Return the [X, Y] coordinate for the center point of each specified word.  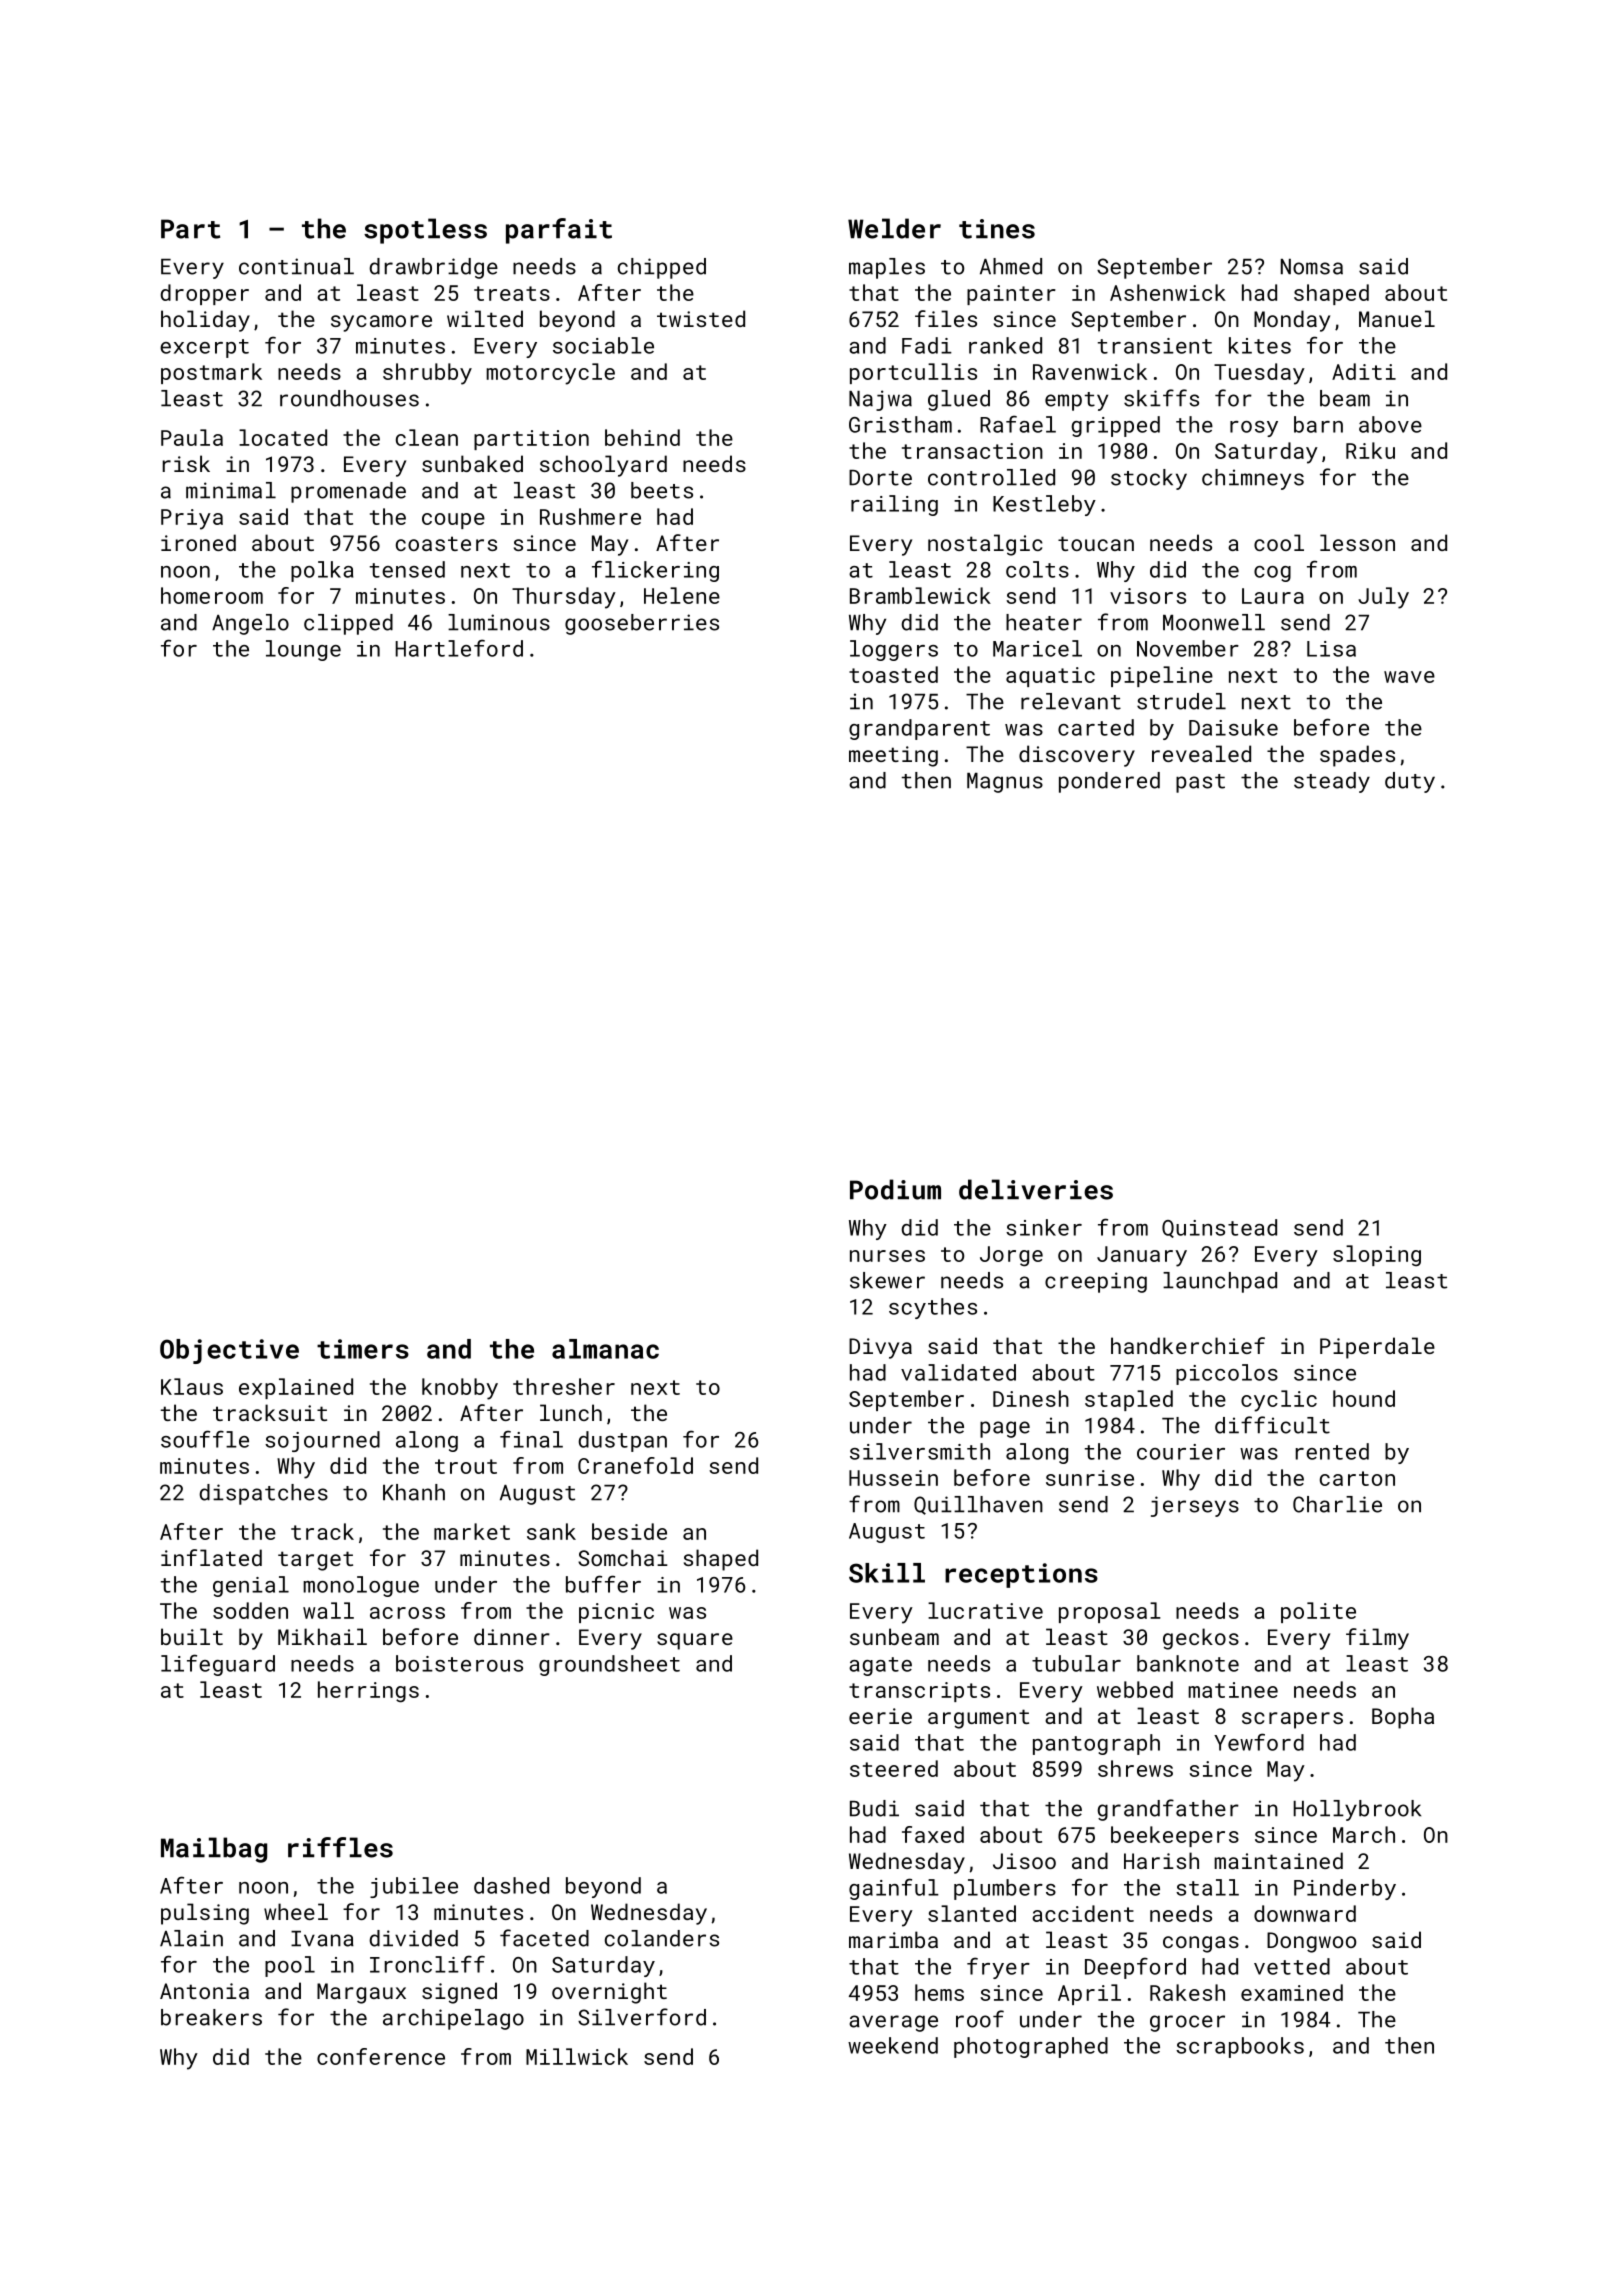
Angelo [250, 624]
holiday [205, 321]
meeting [893, 756]
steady [1332, 782]
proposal [1110, 1612]
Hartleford [459, 648]
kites [1260, 345]
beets [662, 490]
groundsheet [609, 1665]
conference [381, 2056]
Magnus [1005, 783]
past [1200, 783]
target [315, 1561]
